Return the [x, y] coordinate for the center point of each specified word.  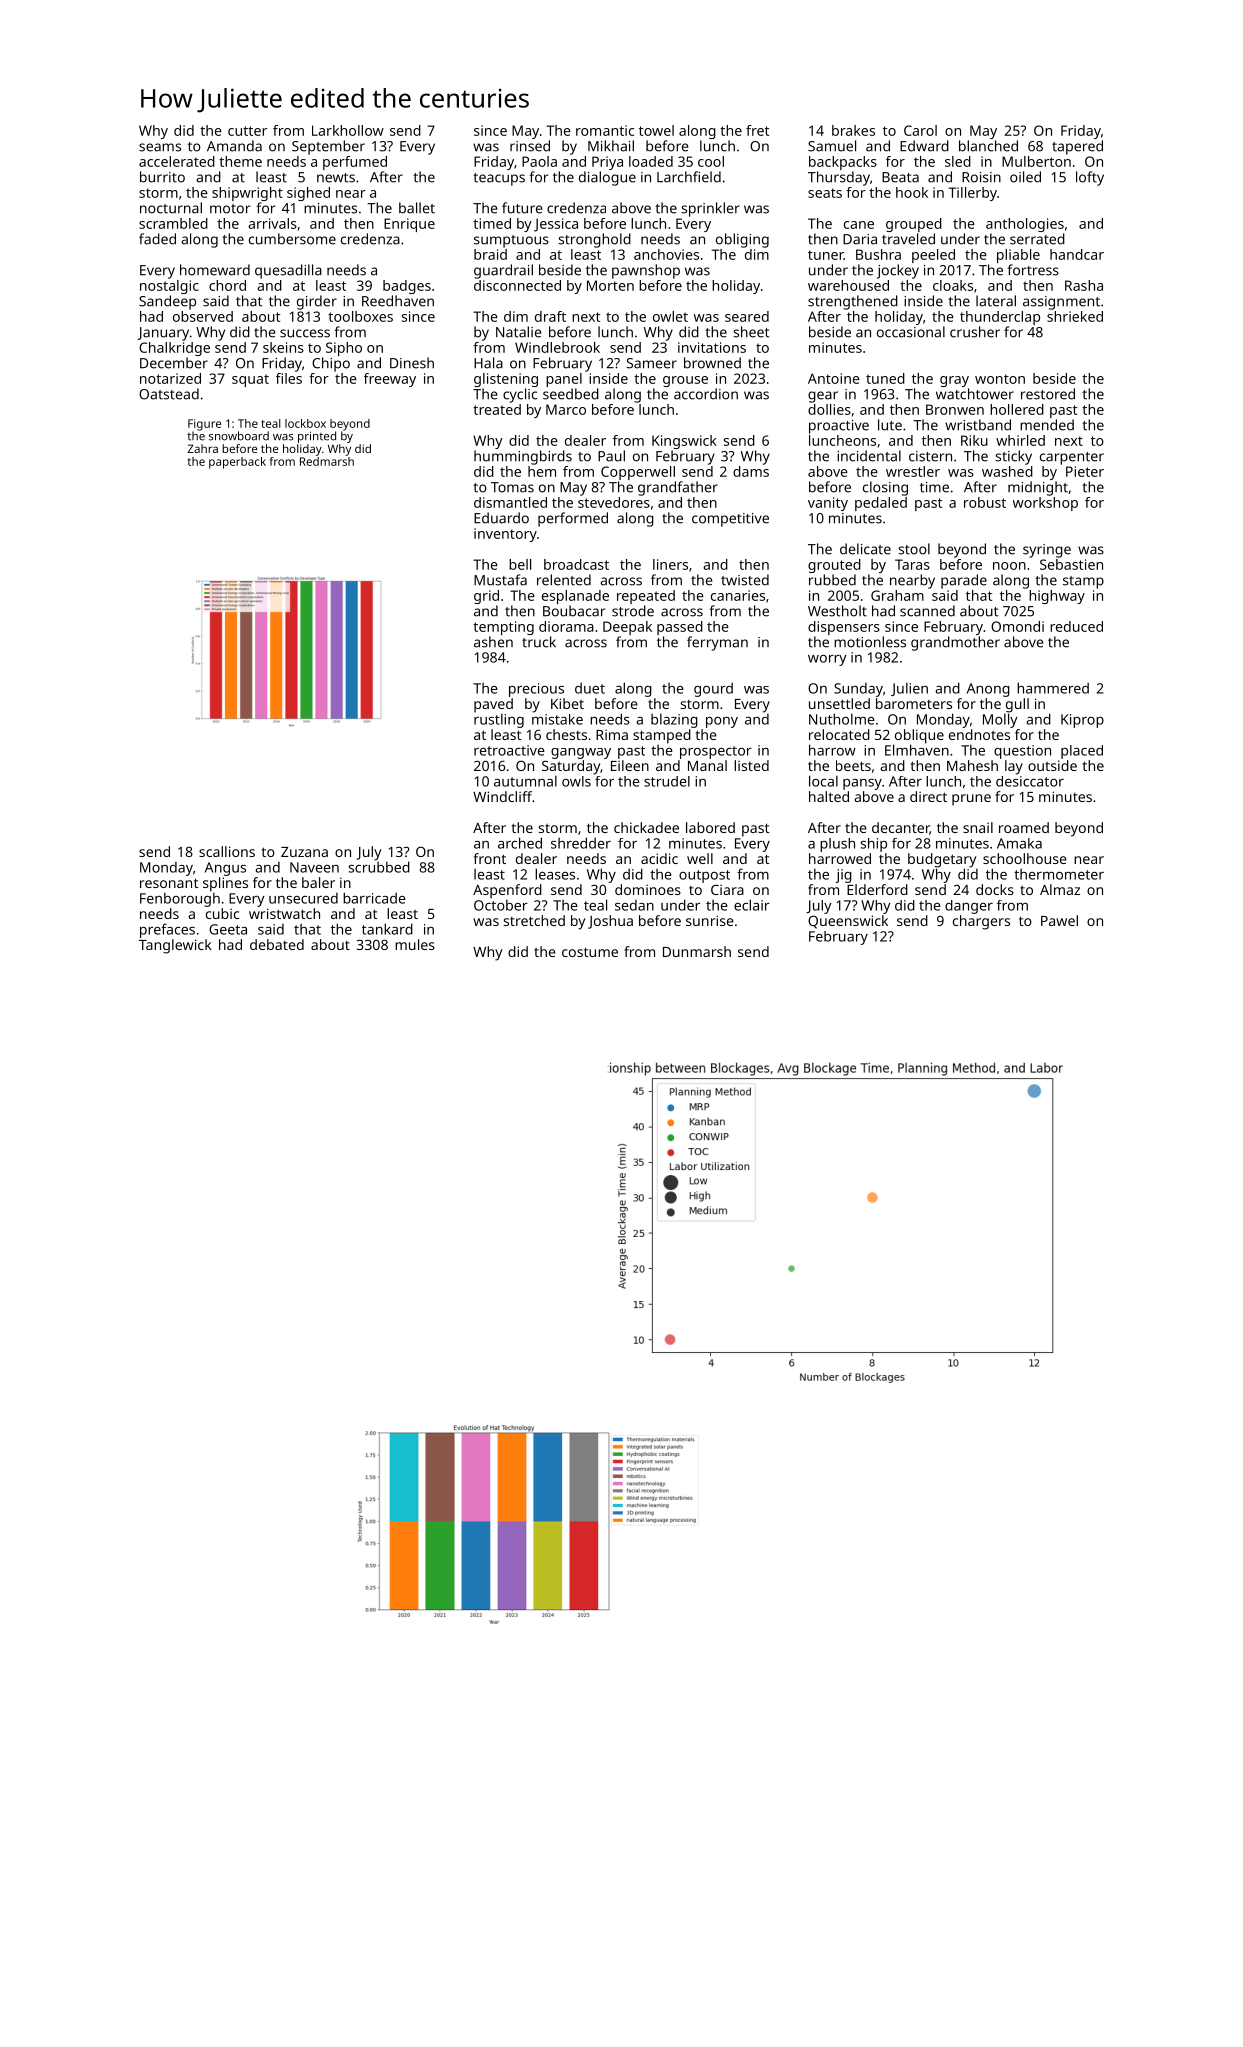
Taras [912, 564]
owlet [670, 316]
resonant [169, 883]
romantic [605, 130]
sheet [751, 332]
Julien [909, 689]
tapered [1077, 147]
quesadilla [288, 271]
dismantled [510, 502]
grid [486, 597]
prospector [716, 752]
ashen [493, 642]
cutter [247, 131]
